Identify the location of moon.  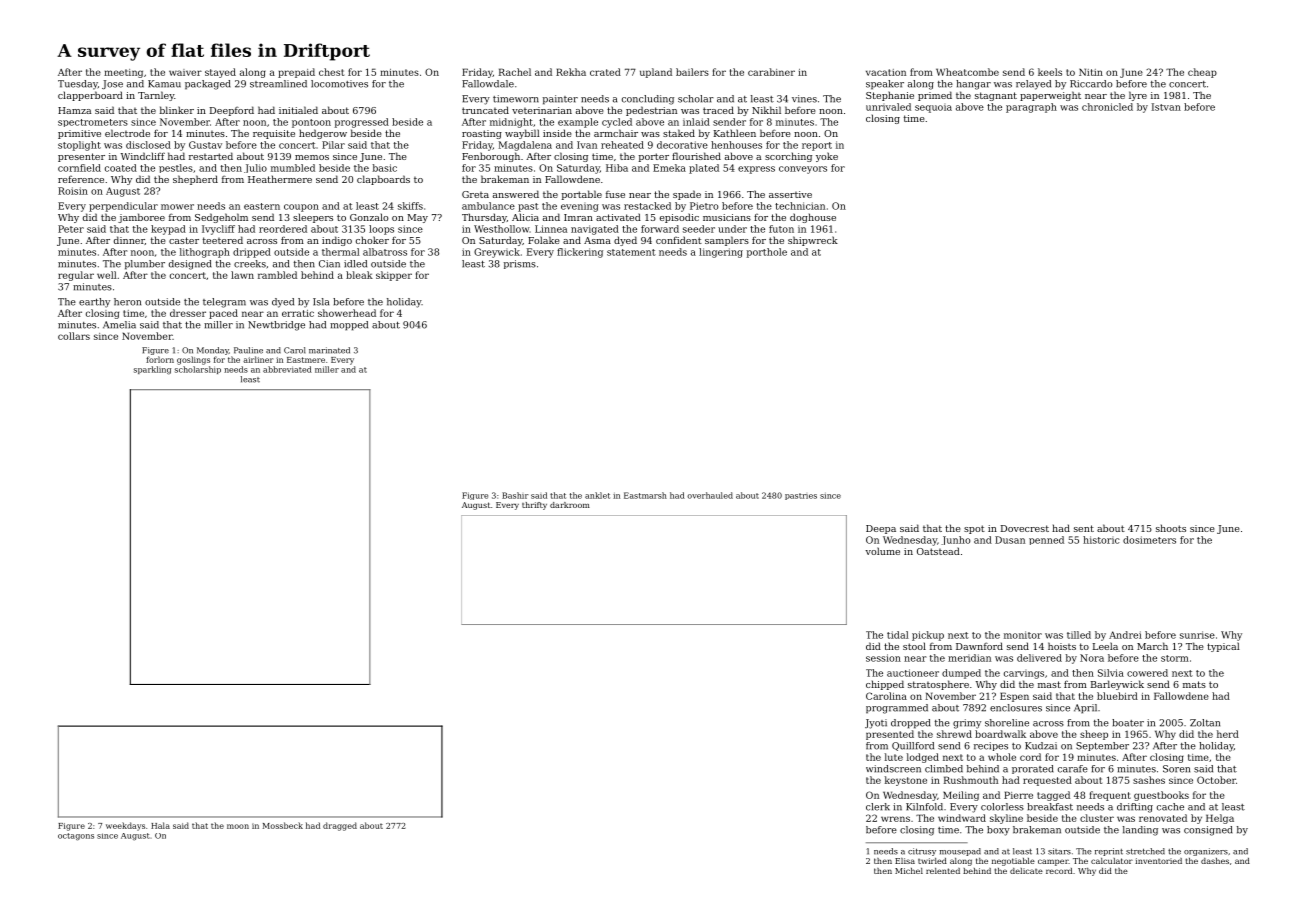
(238, 826).
